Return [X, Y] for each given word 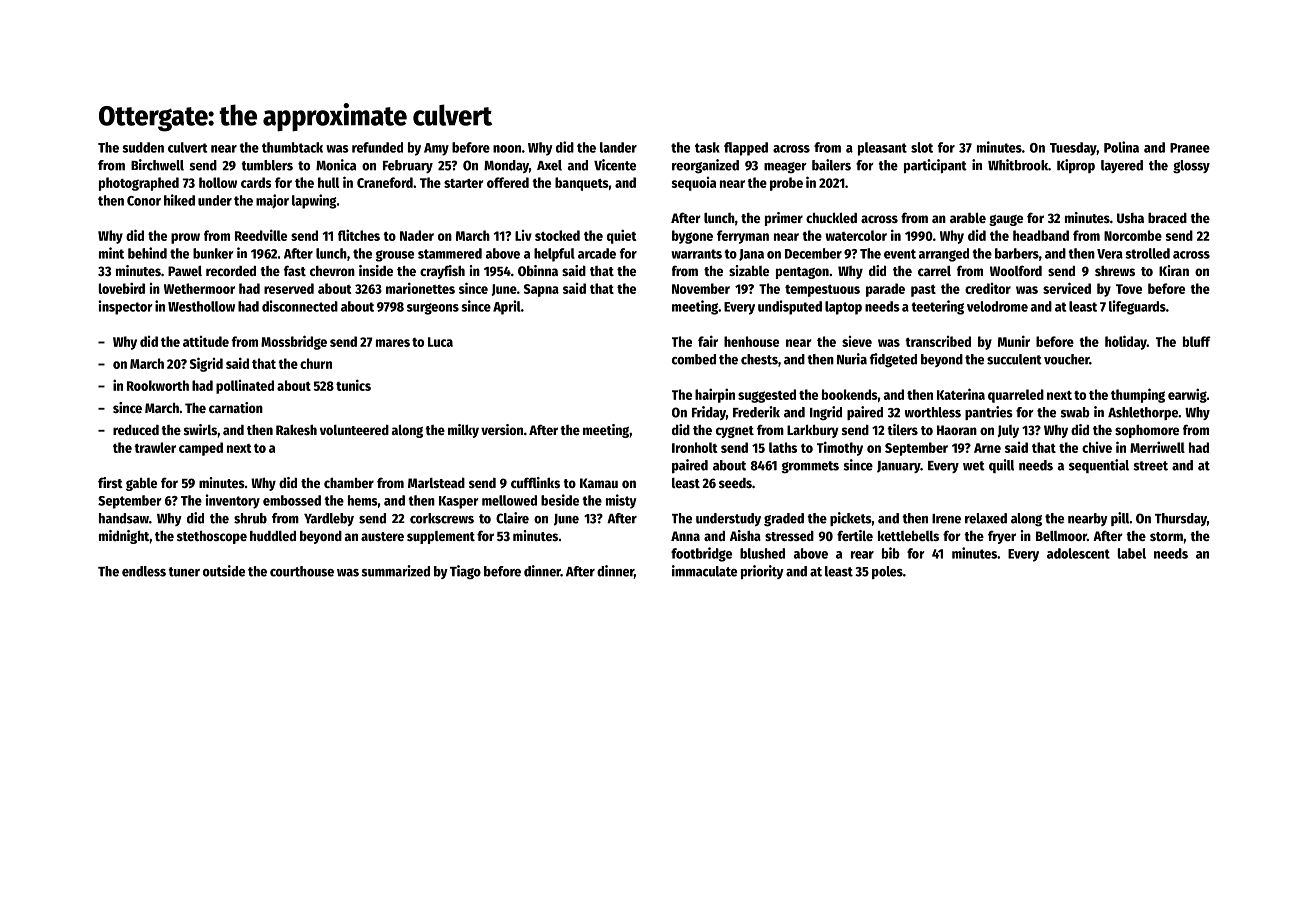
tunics [353, 385]
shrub [250, 518]
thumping [1138, 395]
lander [618, 147]
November [701, 288]
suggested [767, 396]
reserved [289, 288]
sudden [143, 147]
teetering [938, 307]
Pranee [1190, 148]
